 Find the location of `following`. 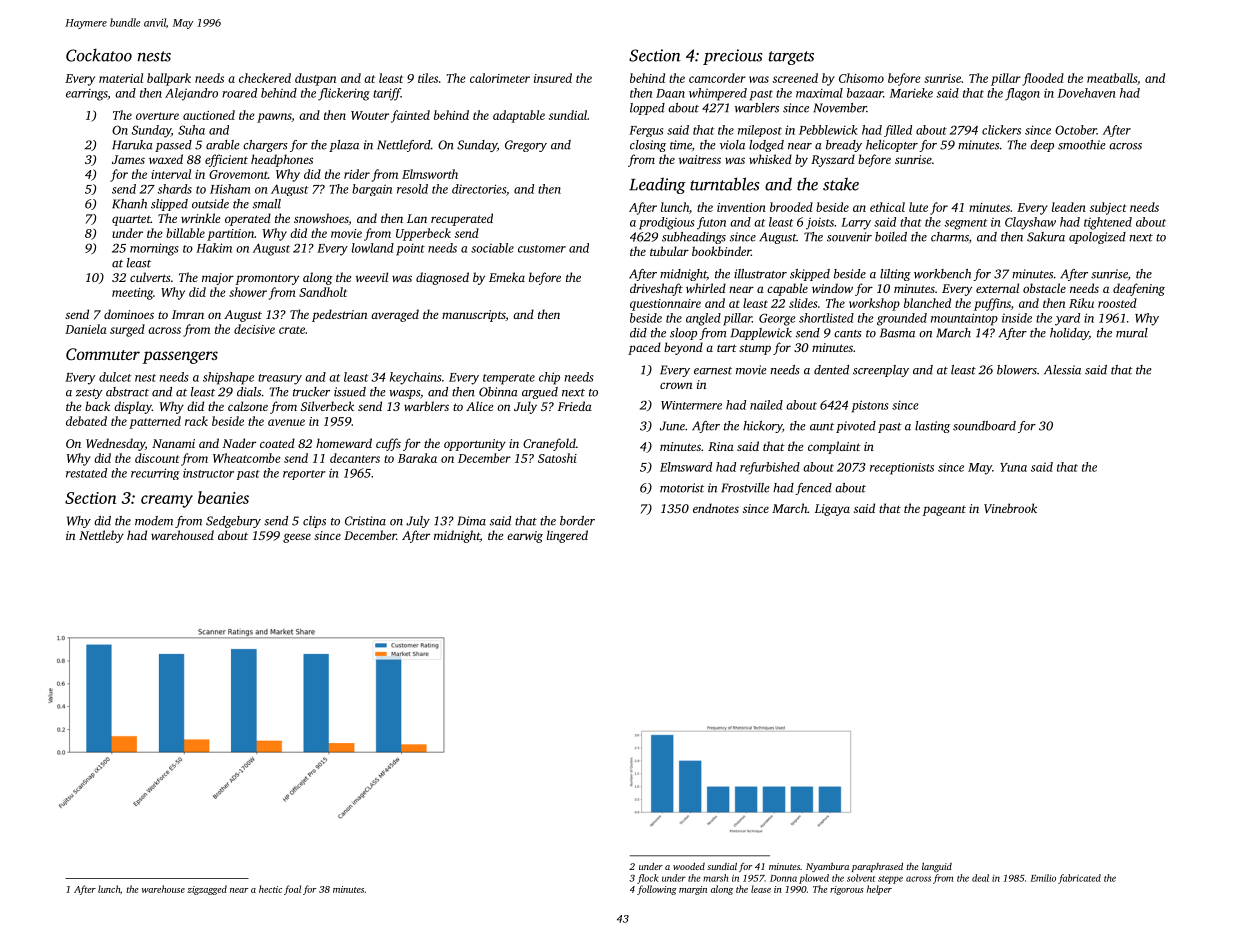

following is located at coordinates (657, 890).
